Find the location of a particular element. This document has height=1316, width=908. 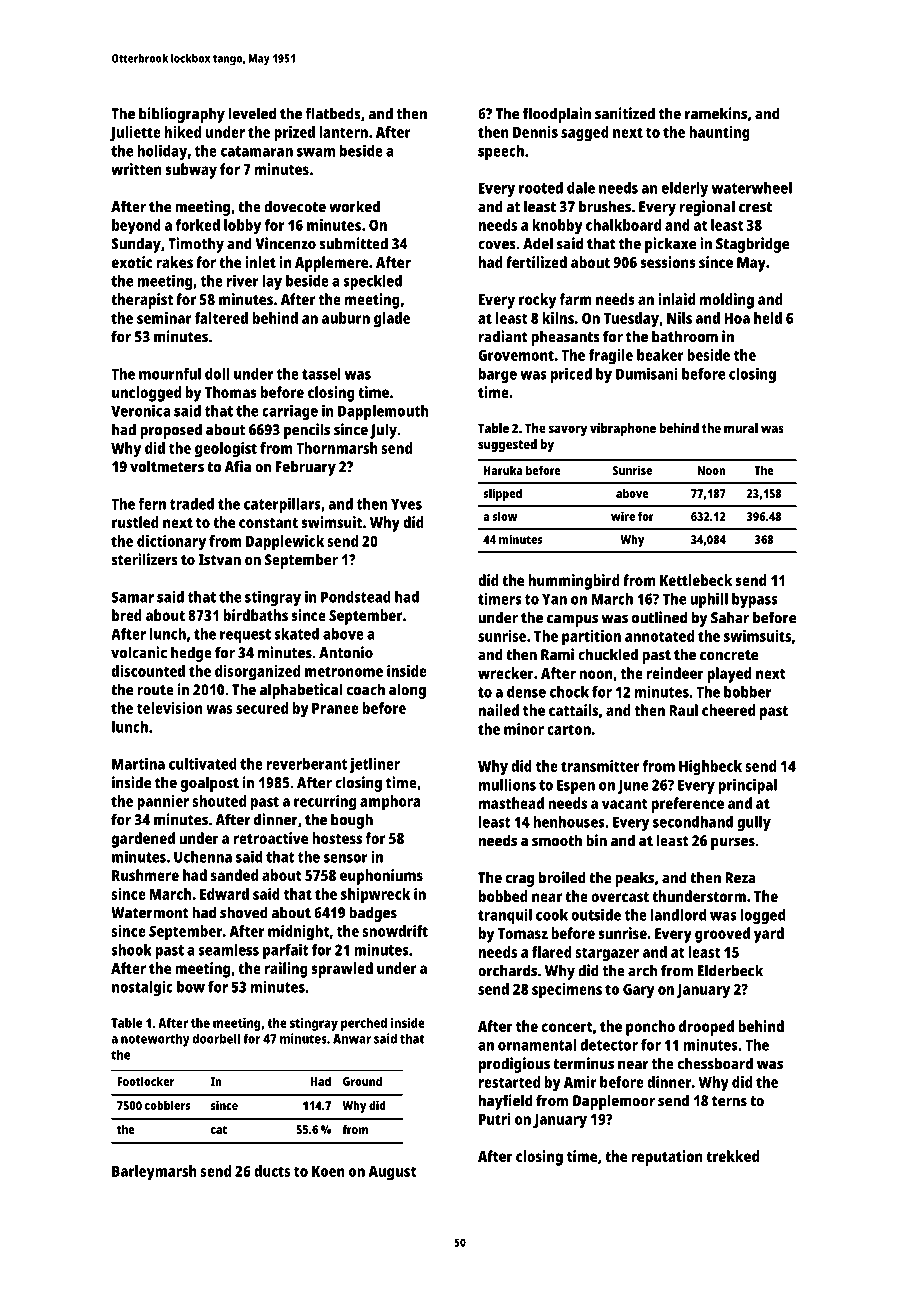

reindeer is located at coordinates (675, 673).
